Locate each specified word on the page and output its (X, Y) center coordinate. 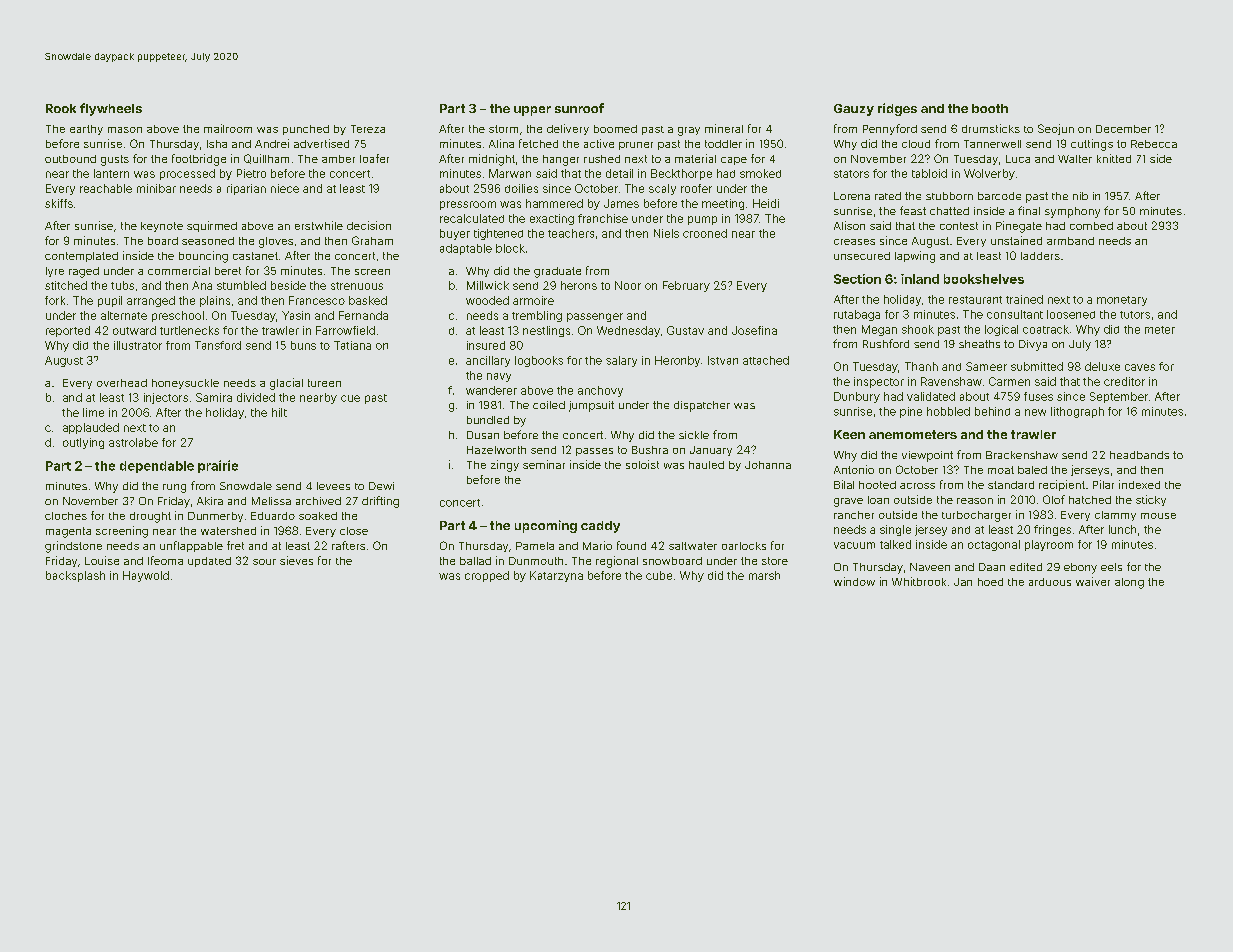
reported (68, 331)
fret (235, 545)
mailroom (228, 128)
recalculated (472, 218)
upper (532, 111)
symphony (1072, 212)
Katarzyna (556, 576)
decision (369, 225)
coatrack (1046, 329)
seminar (544, 464)
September (1119, 397)
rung (174, 488)
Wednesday (628, 331)
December (1123, 129)
